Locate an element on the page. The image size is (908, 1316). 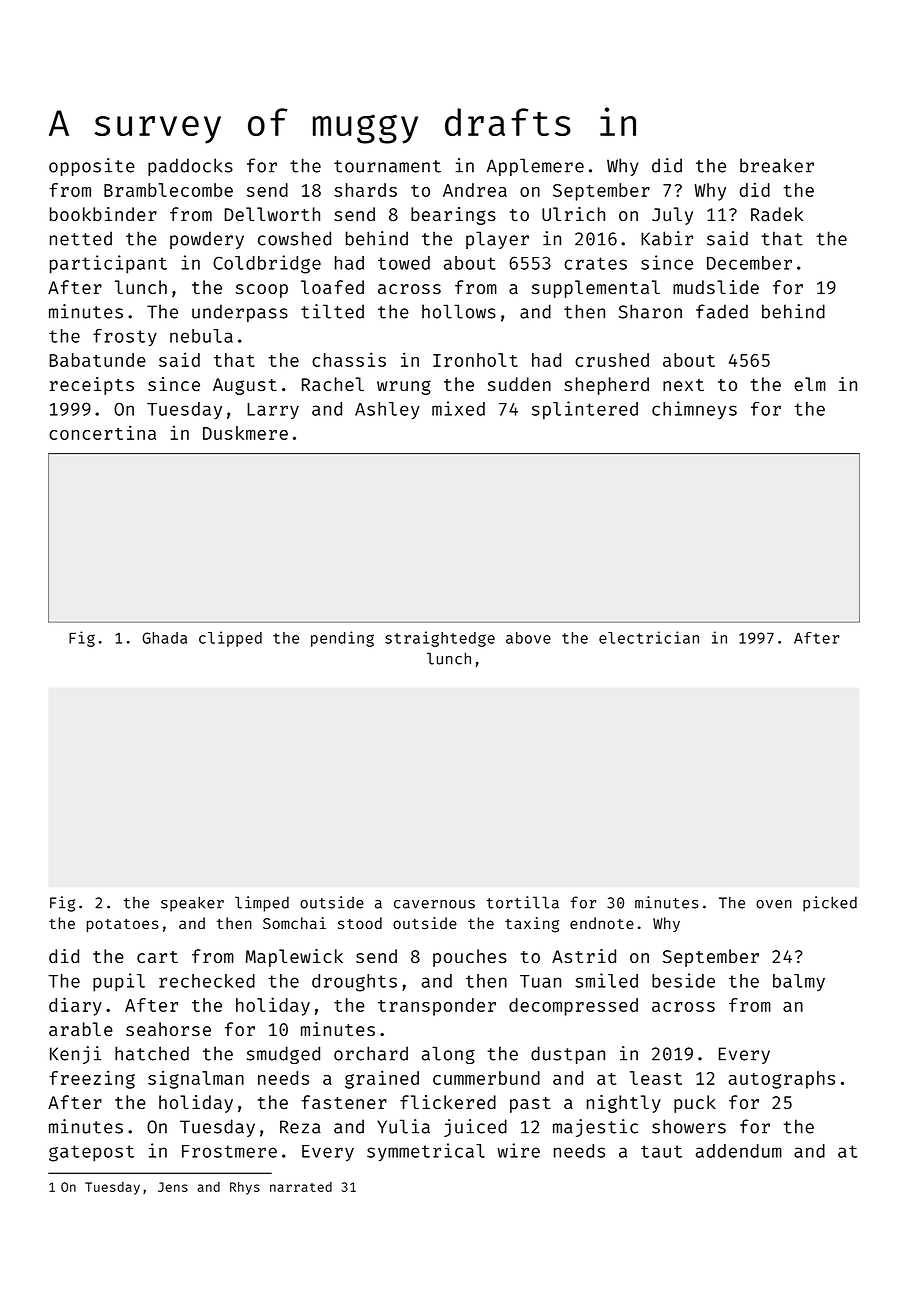
along is located at coordinates (448, 1055).
